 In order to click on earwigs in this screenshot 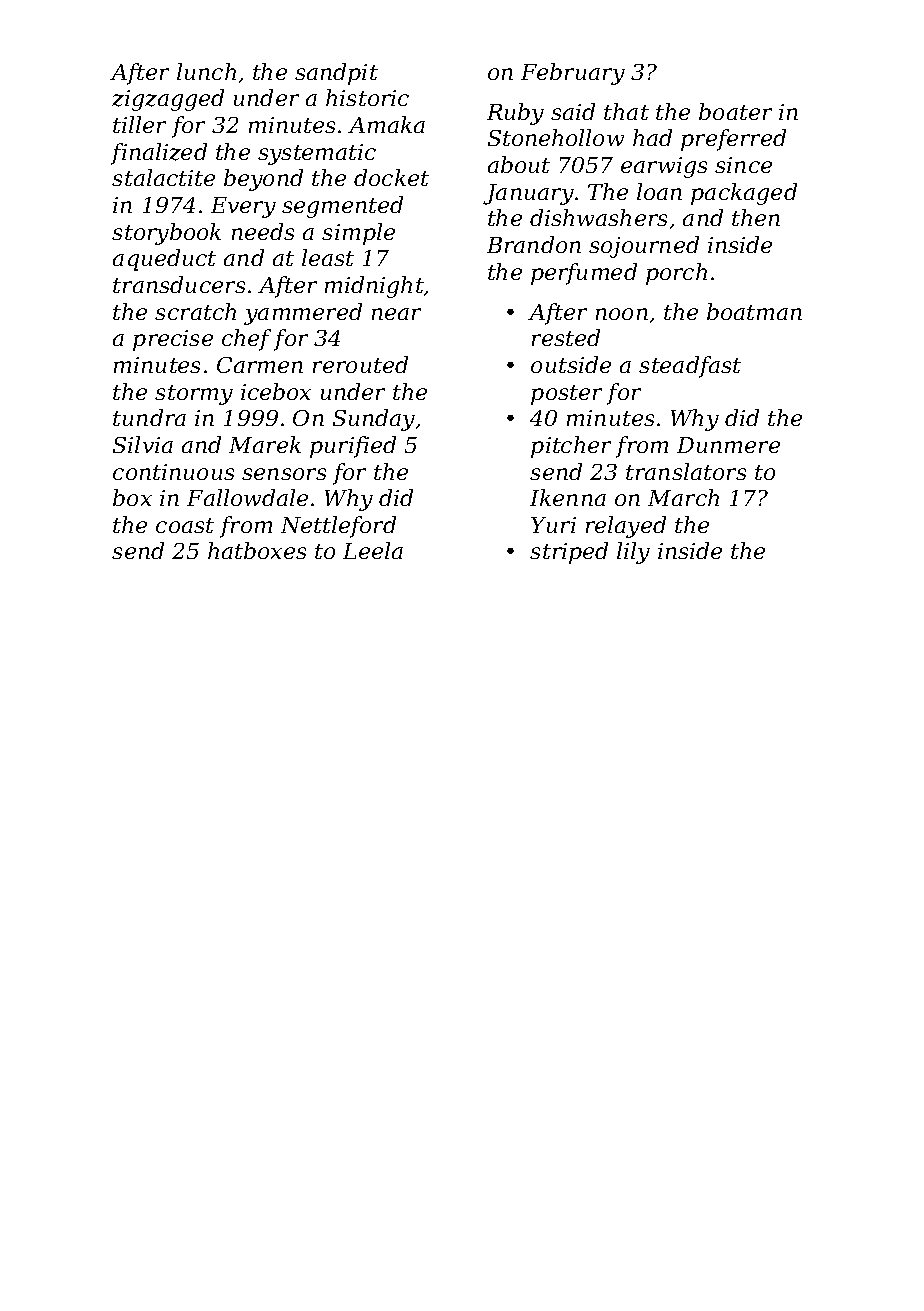, I will do `click(664, 167)`.
